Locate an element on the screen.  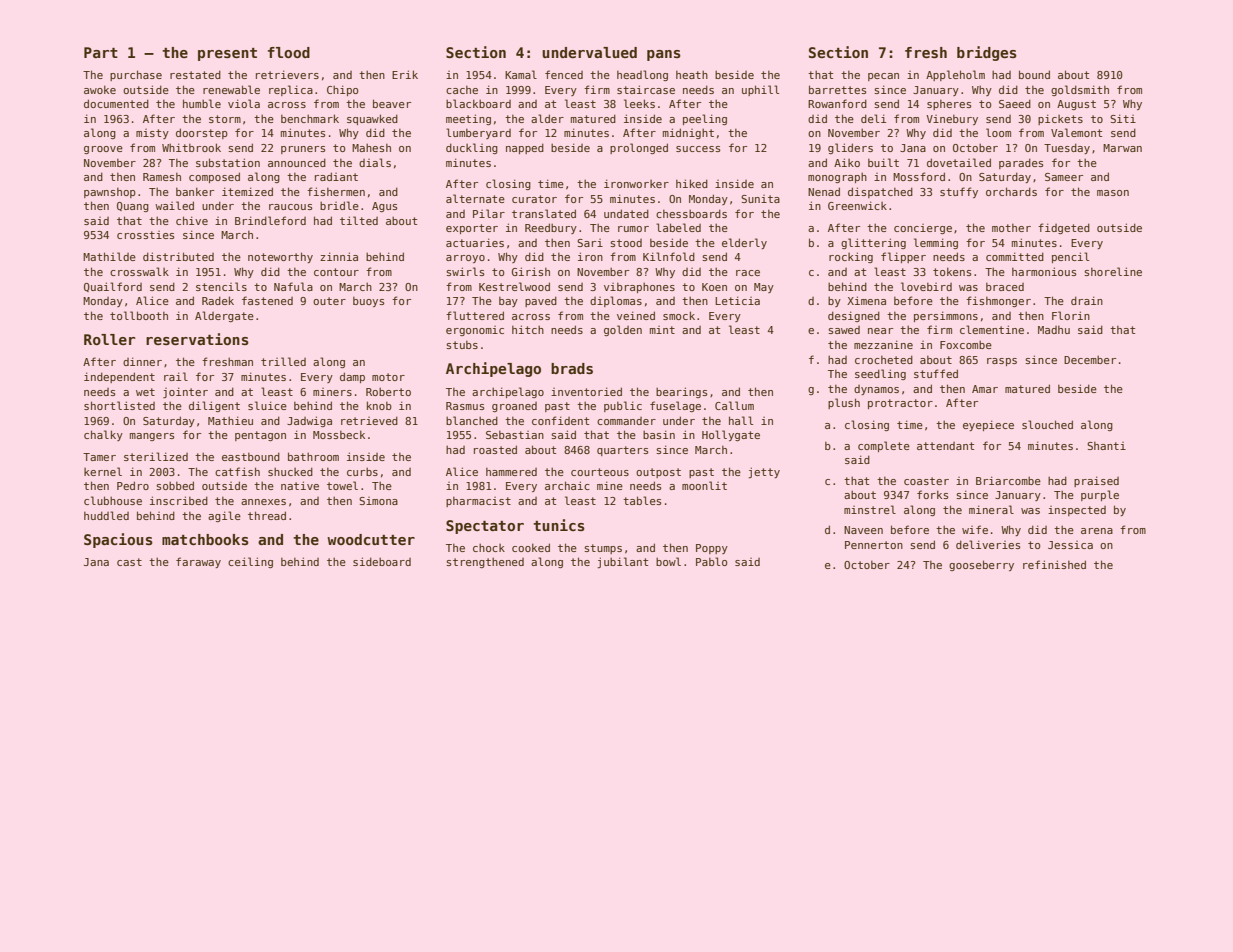
rocking is located at coordinates (851, 257).
